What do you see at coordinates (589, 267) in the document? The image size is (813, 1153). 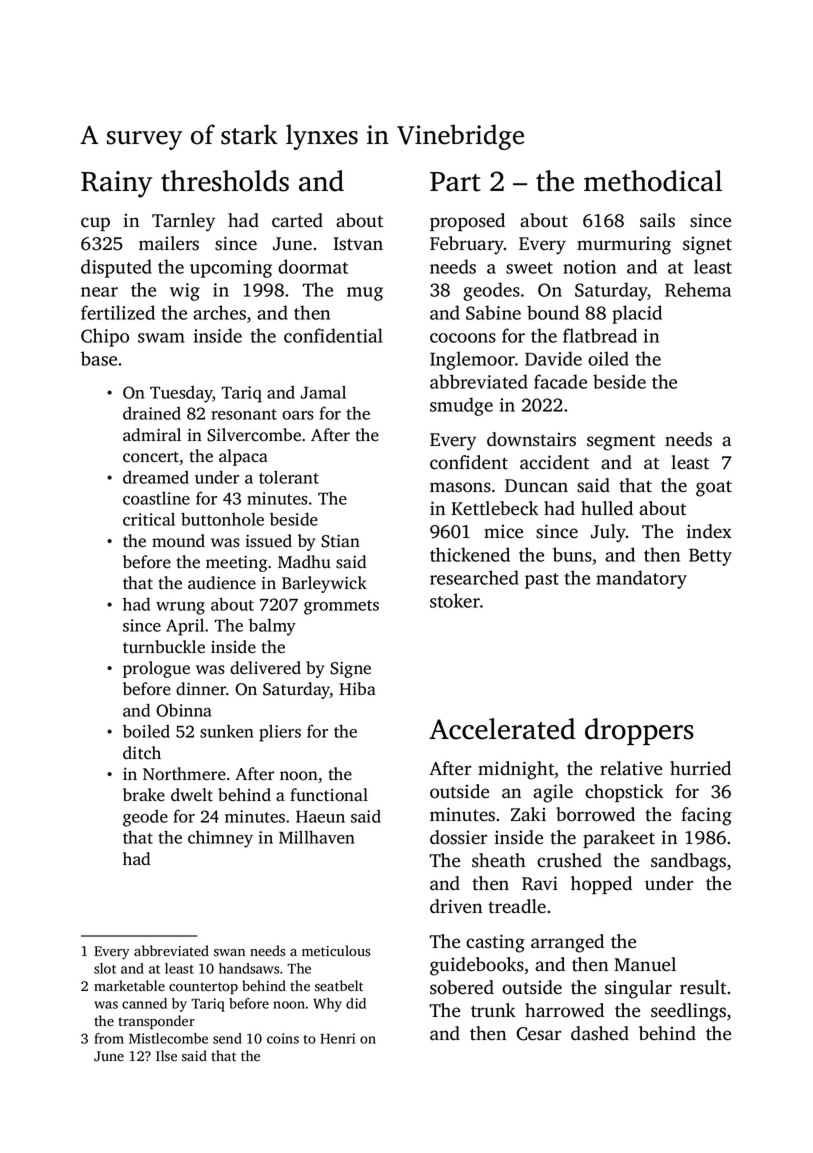 I see `notion` at bounding box center [589, 267].
